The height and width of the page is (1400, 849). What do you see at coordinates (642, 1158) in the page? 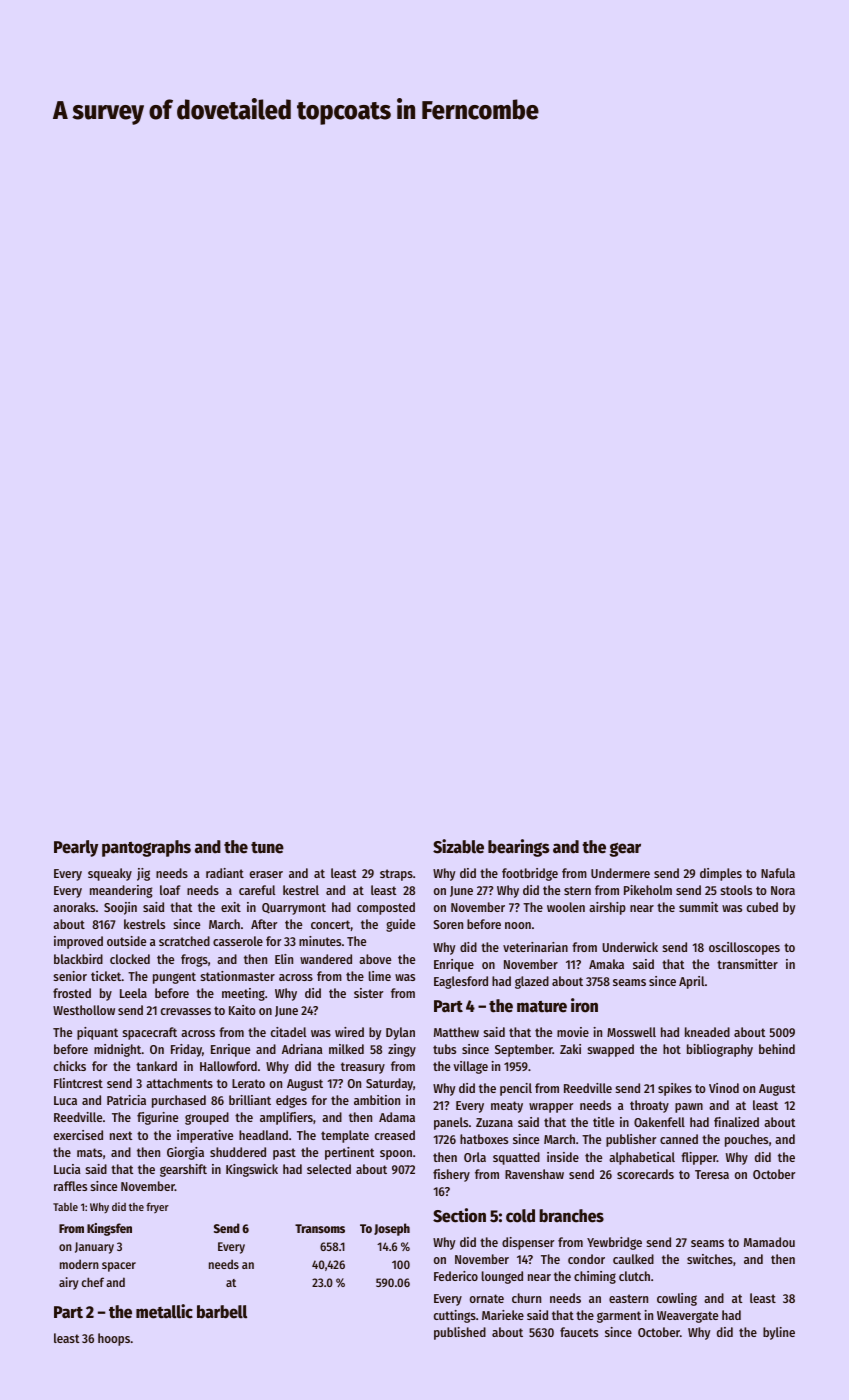
I see `alphabetical` at bounding box center [642, 1158].
